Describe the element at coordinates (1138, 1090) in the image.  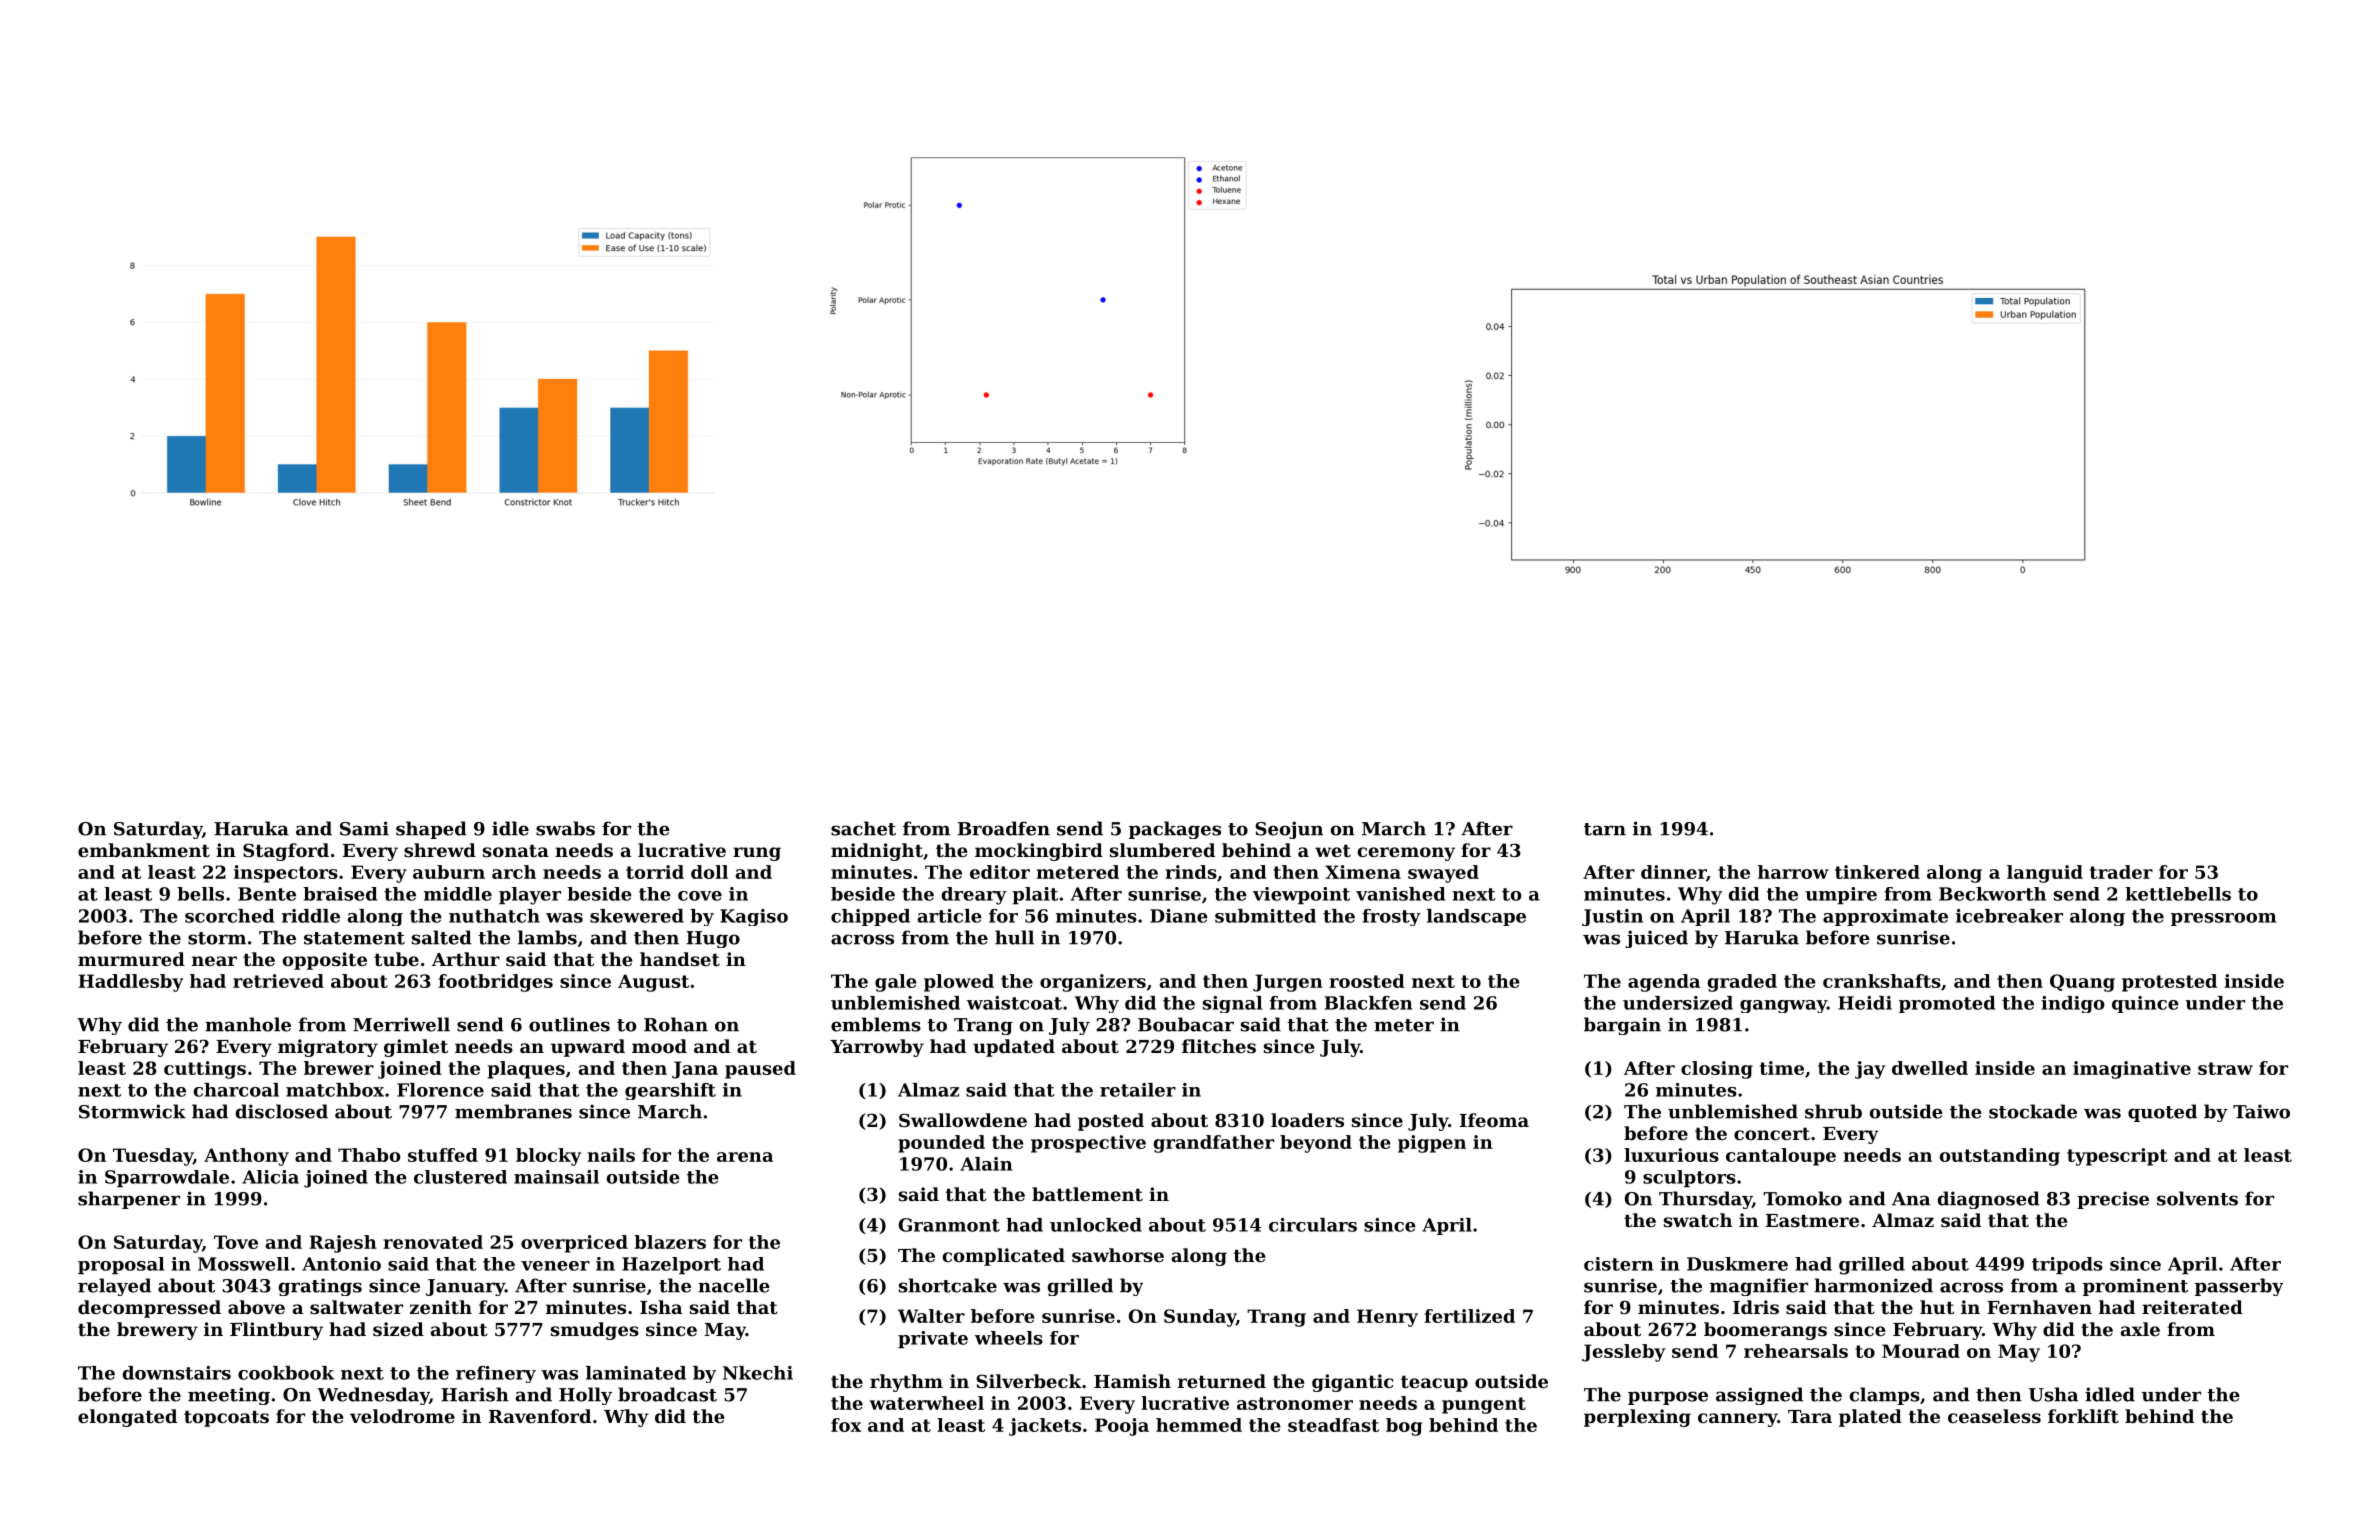
I see `retailer` at that location.
